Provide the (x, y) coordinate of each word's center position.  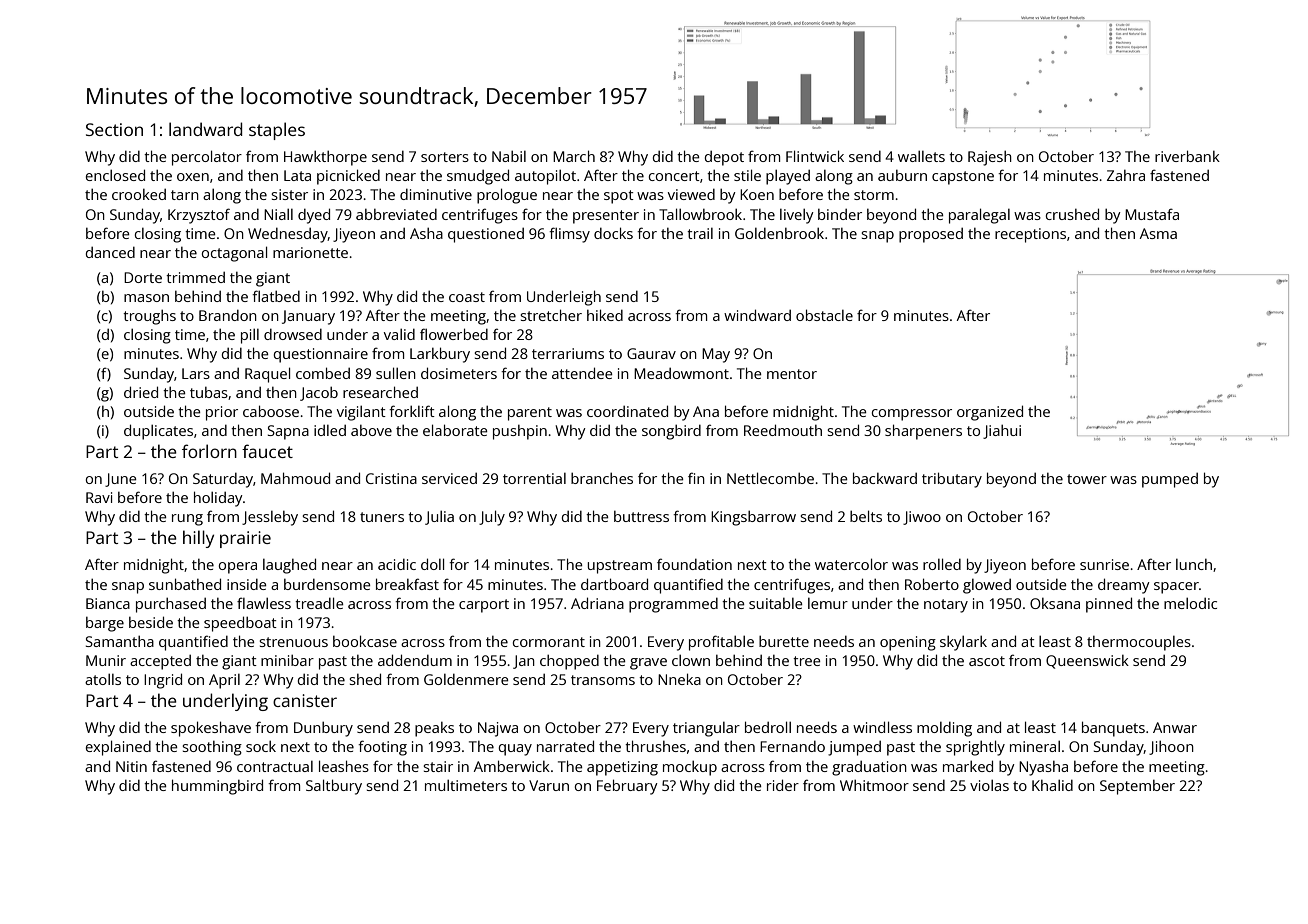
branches (602, 478)
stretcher (551, 315)
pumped (1170, 480)
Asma (1158, 233)
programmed (673, 605)
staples (277, 131)
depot (724, 158)
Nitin (131, 766)
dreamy (1124, 586)
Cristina (391, 478)
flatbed (276, 296)
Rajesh (990, 158)
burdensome (327, 584)
